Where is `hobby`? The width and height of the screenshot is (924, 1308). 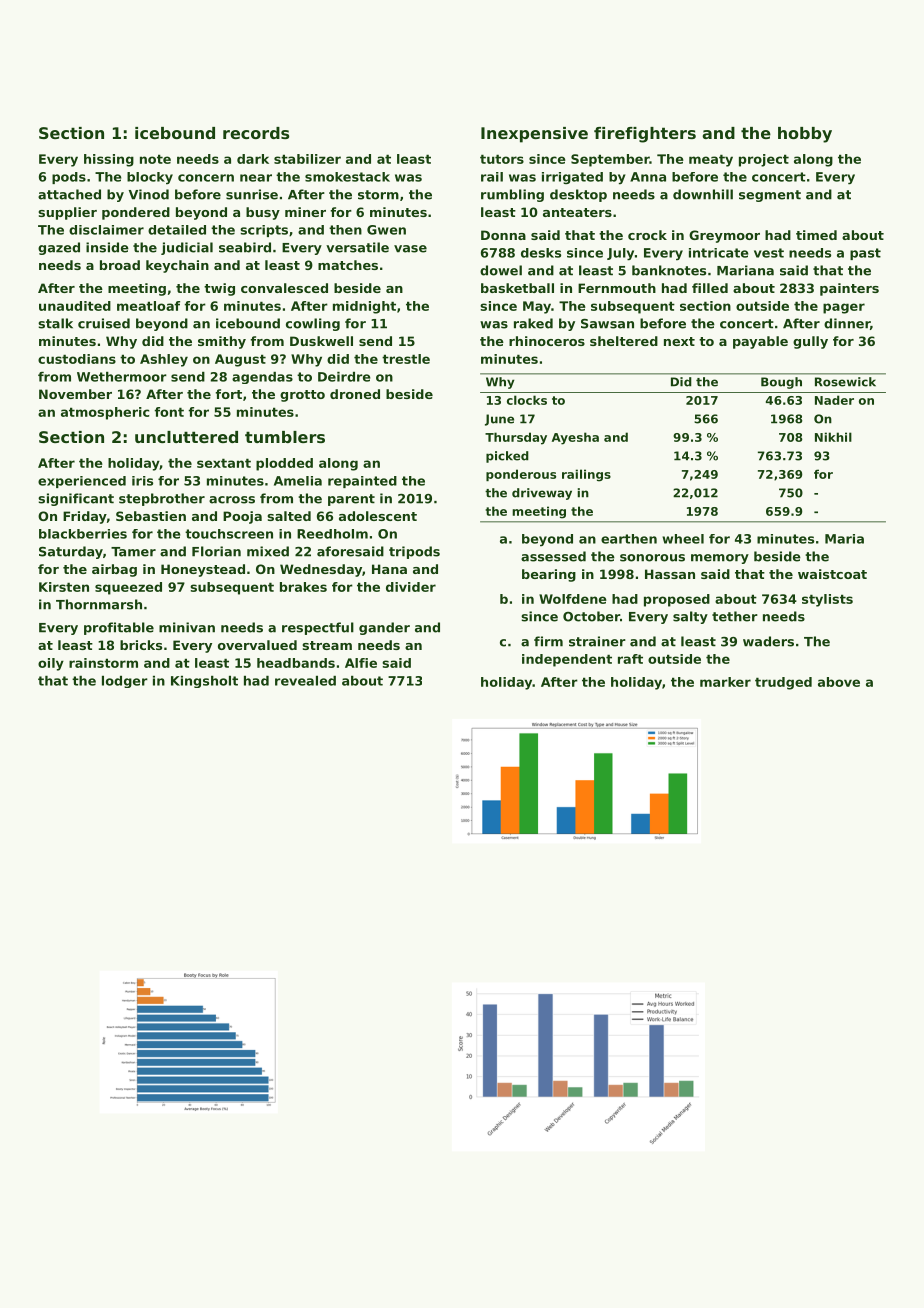
hobby is located at coordinates (805, 135).
